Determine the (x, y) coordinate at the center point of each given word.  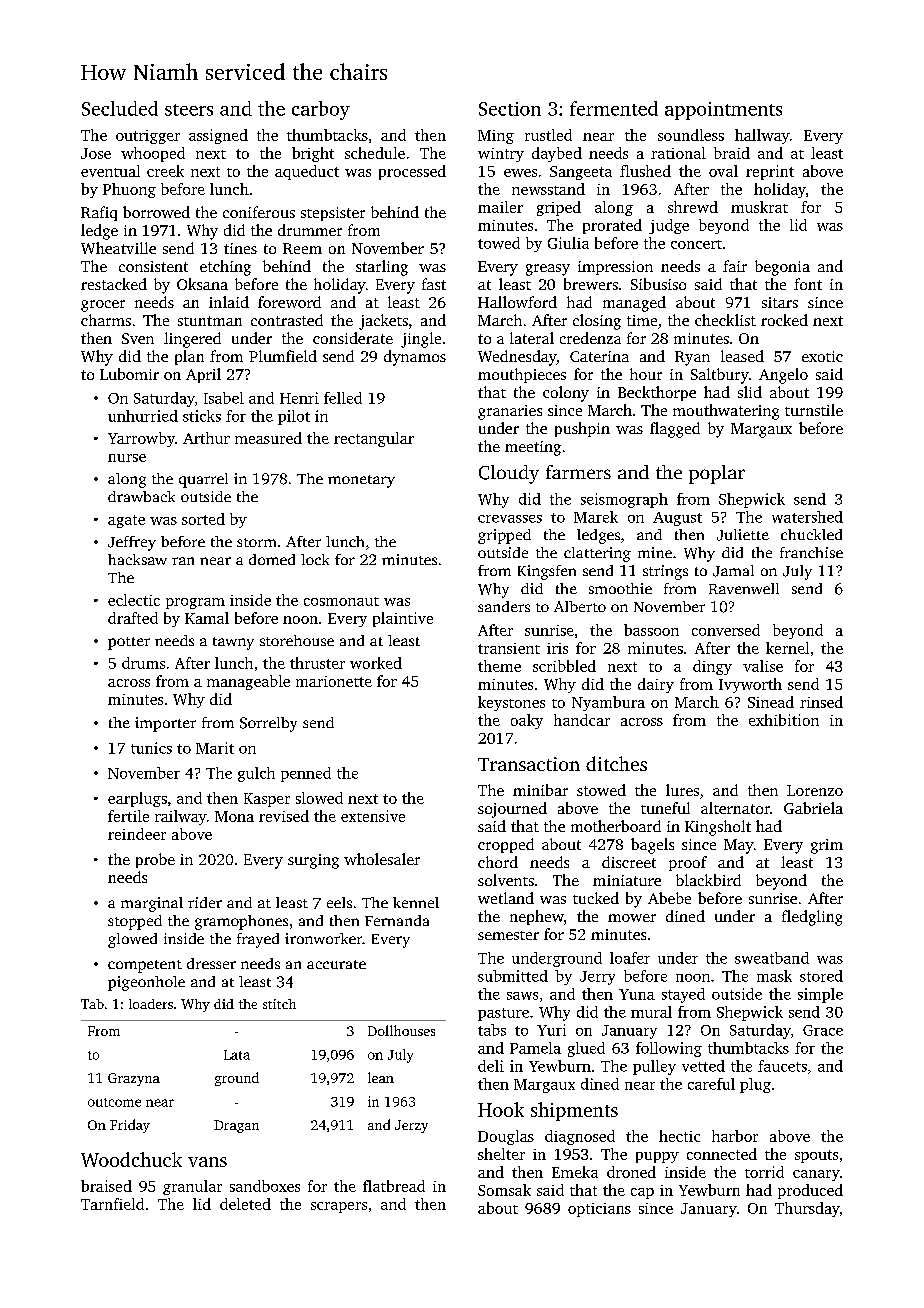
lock (315, 559)
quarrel (203, 480)
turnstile (814, 410)
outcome (114, 1102)
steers (189, 110)
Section (510, 109)
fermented (614, 108)
